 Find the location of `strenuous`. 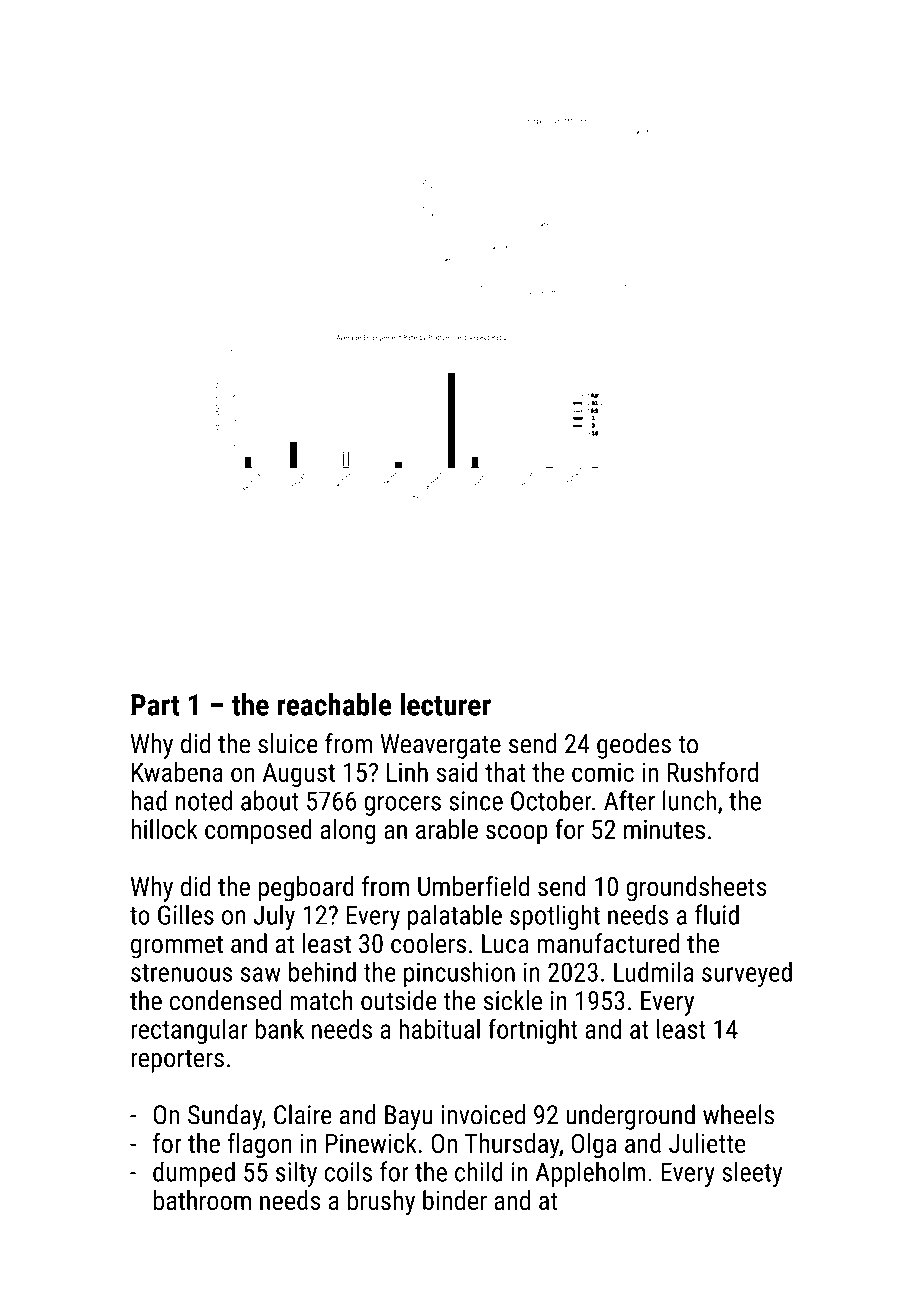

strenuous is located at coordinates (181, 973).
